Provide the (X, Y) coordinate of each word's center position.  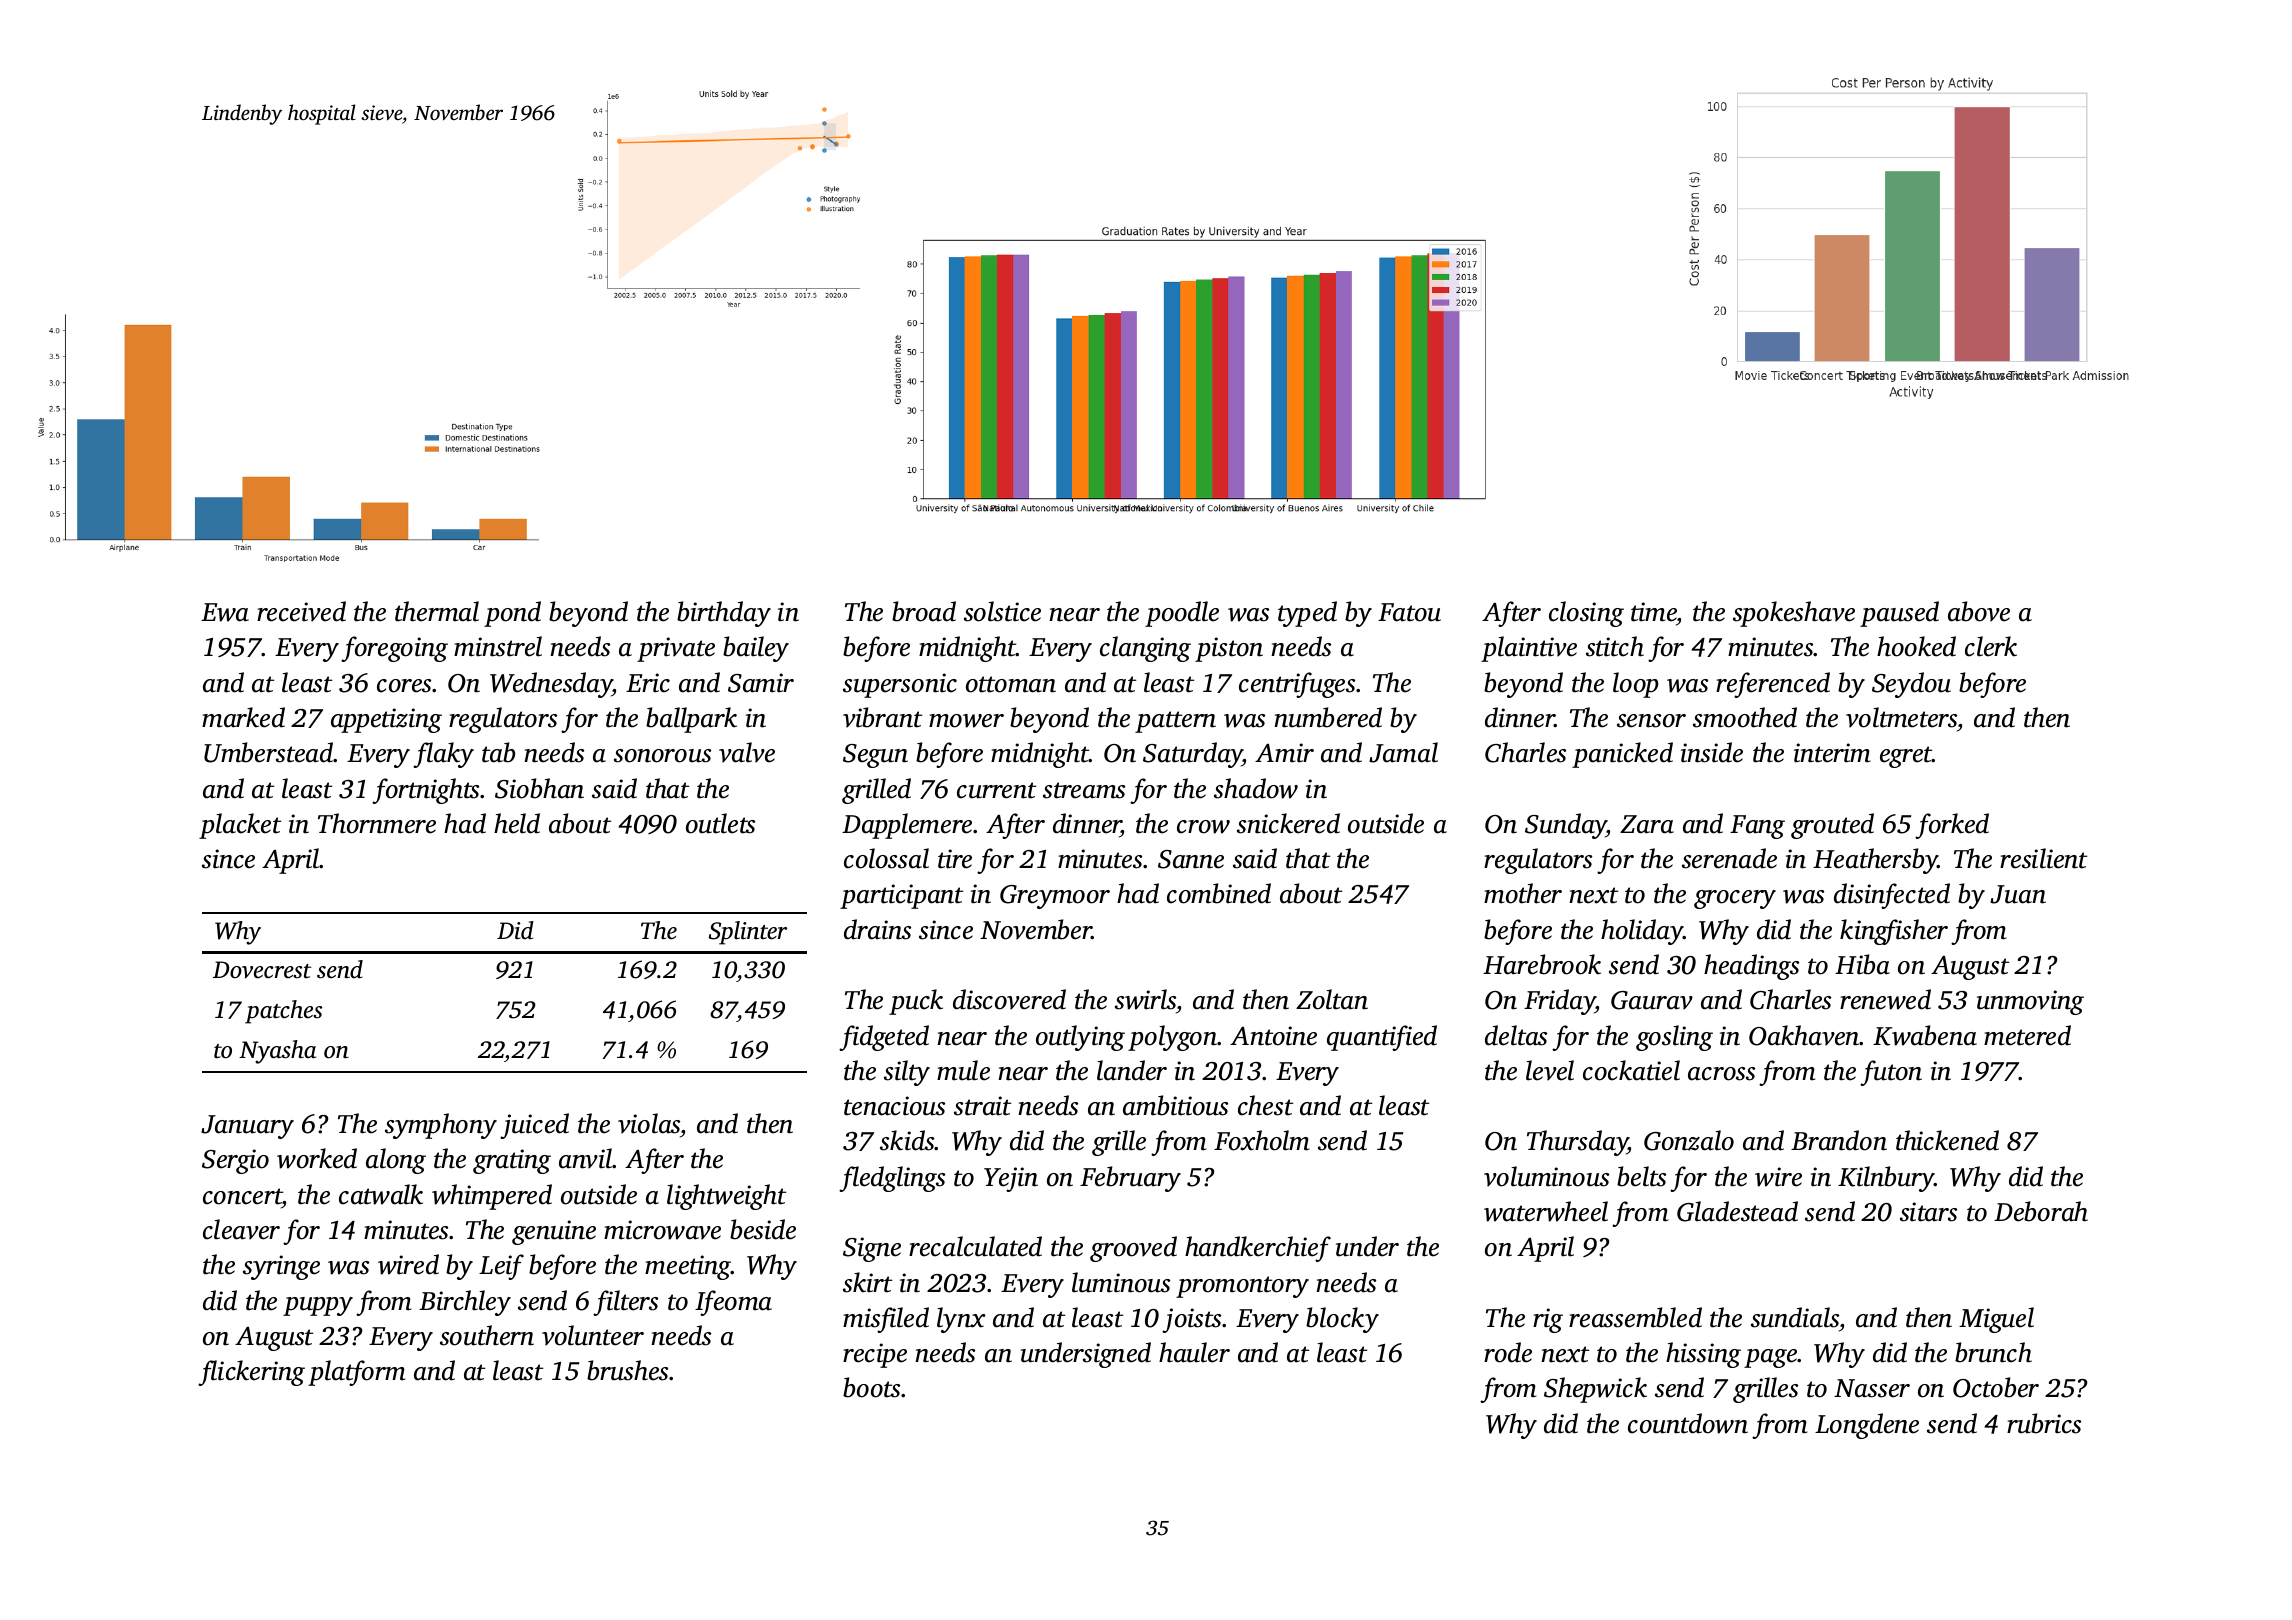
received (301, 611)
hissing (1703, 1355)
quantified (1382, 1038)
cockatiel (1631, 1070)
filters (625, 1303)
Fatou (1409, 612)
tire (955, 859)
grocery (1735, 899)
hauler (1194, 1352)
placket (240, 826)
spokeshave (1794, 614)
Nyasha (277, 1052)
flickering (251, 1373)
